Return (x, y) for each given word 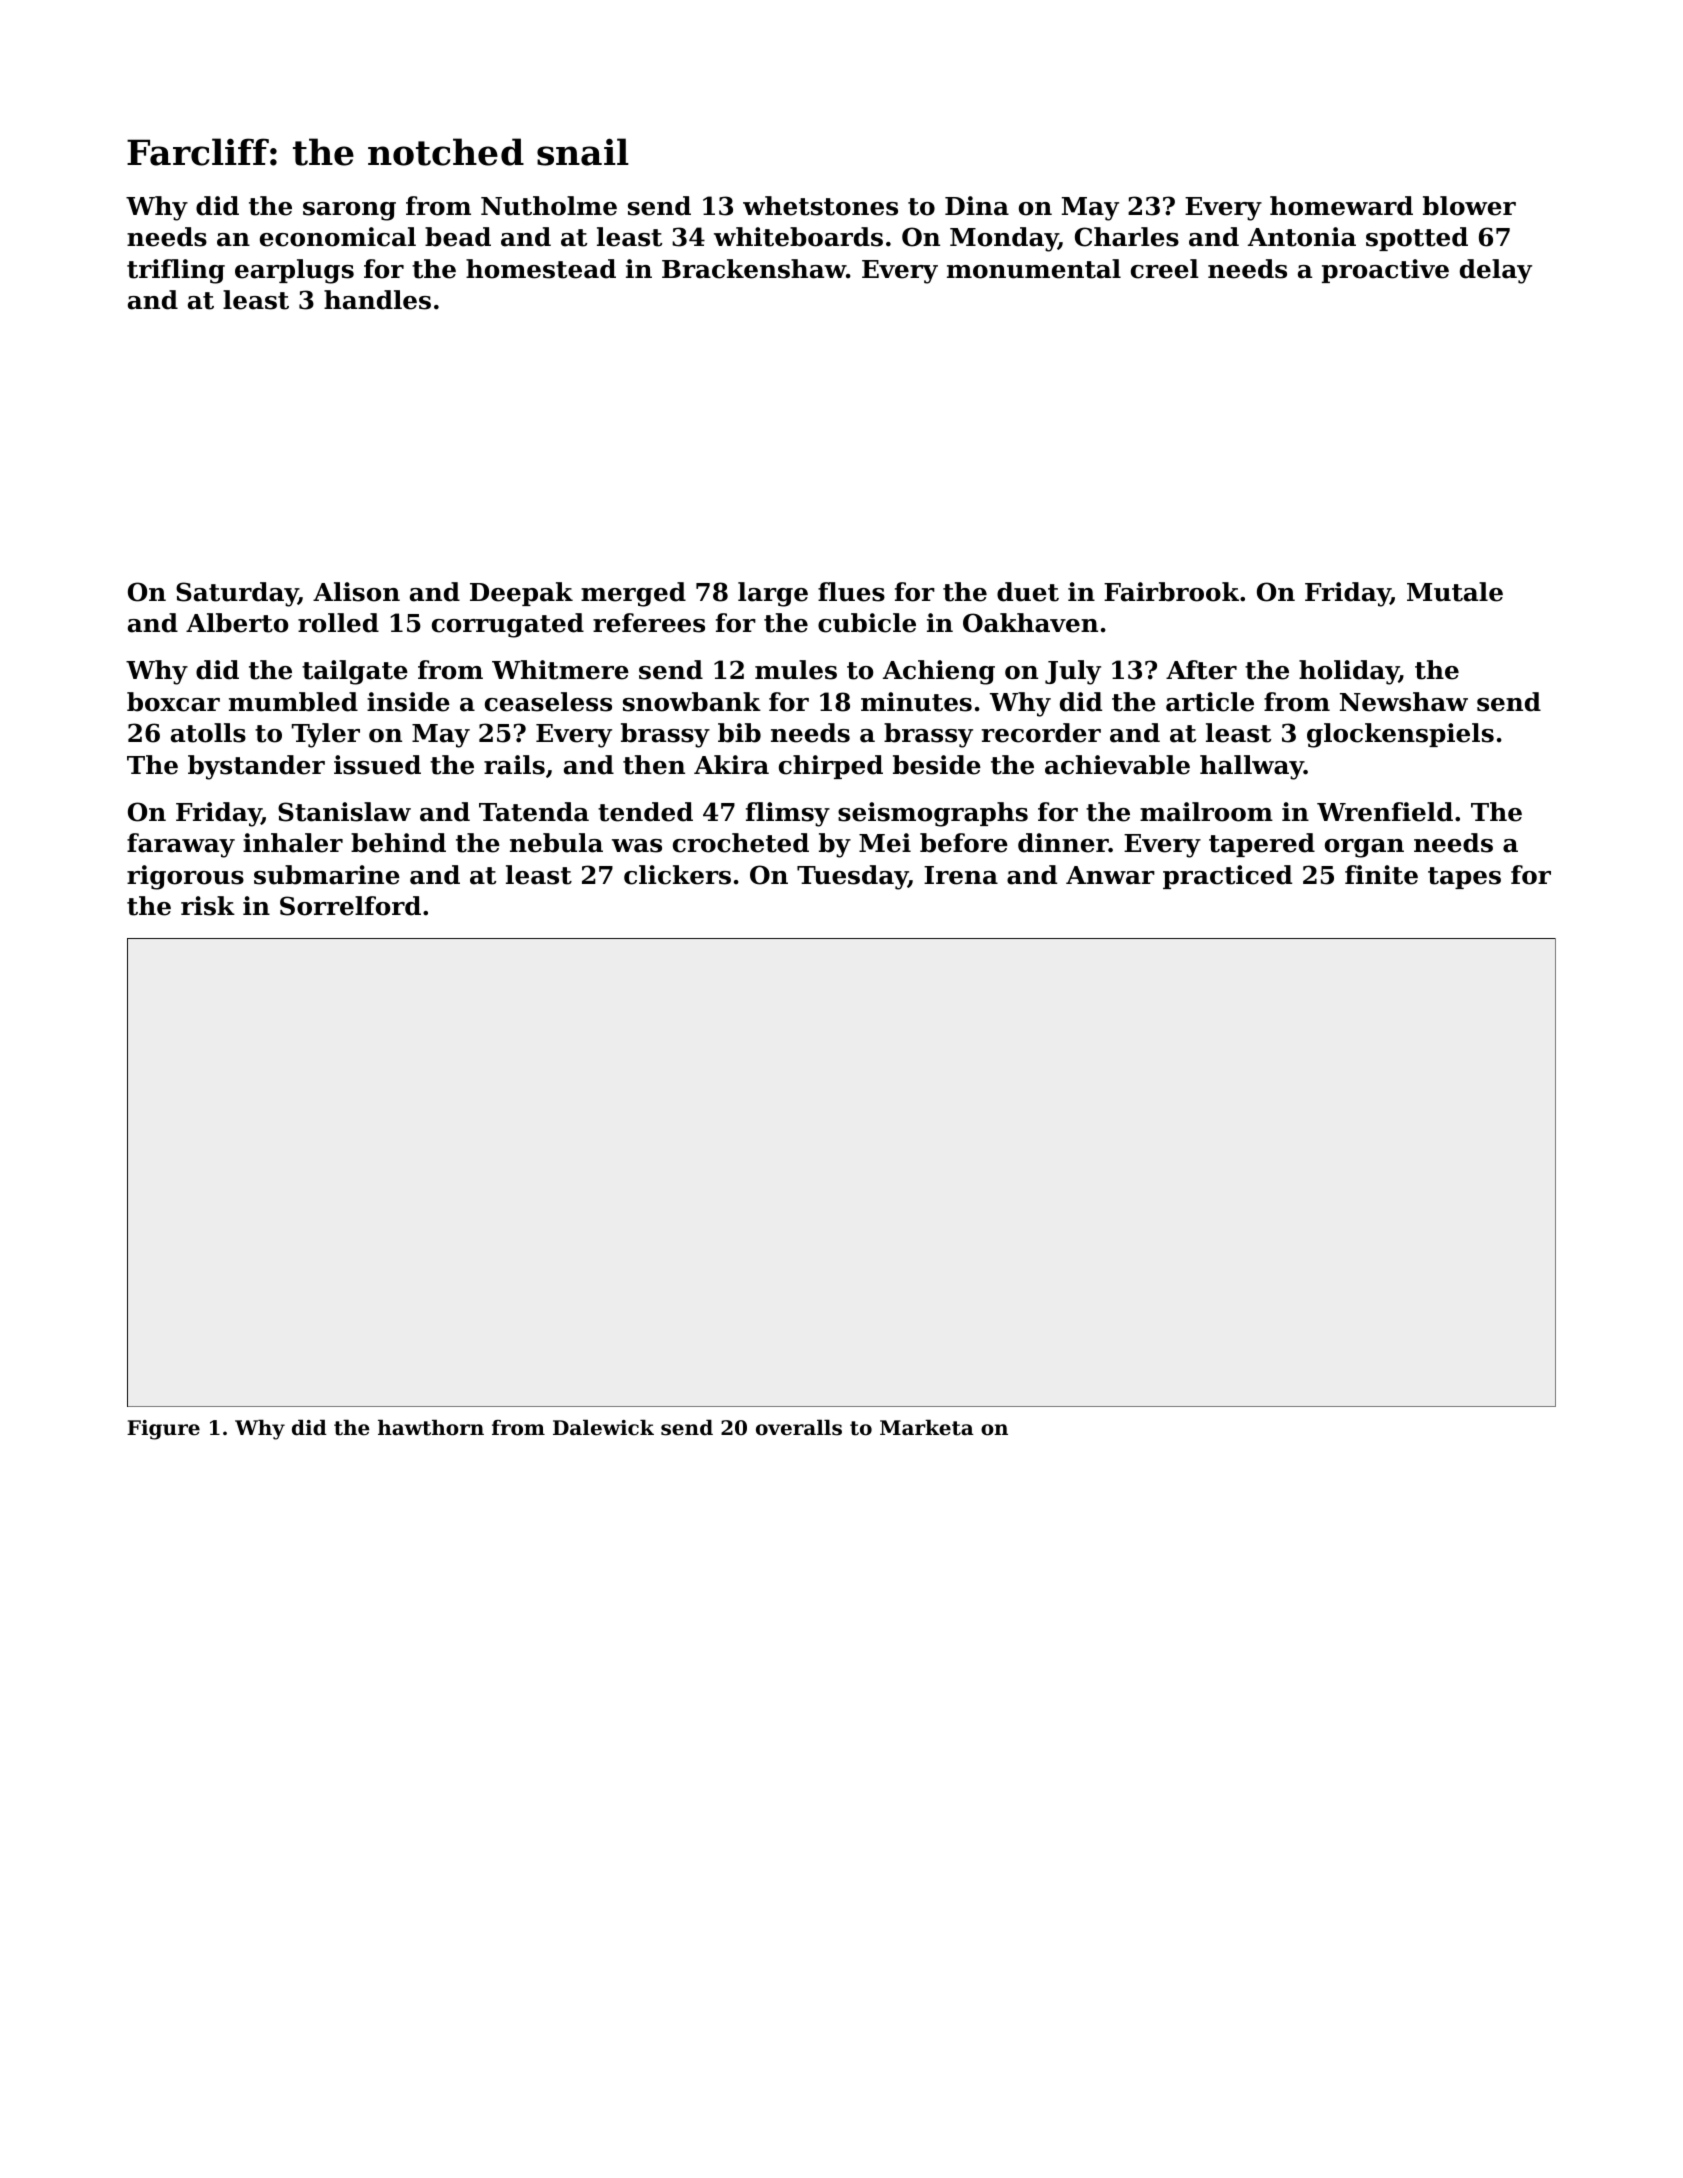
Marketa (927, 1428)
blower (1469, 206)
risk (208, 906)
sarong (349, 211)
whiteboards (798, 237)
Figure (163, 1430)
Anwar (1110, 875)
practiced (1227, 877)
